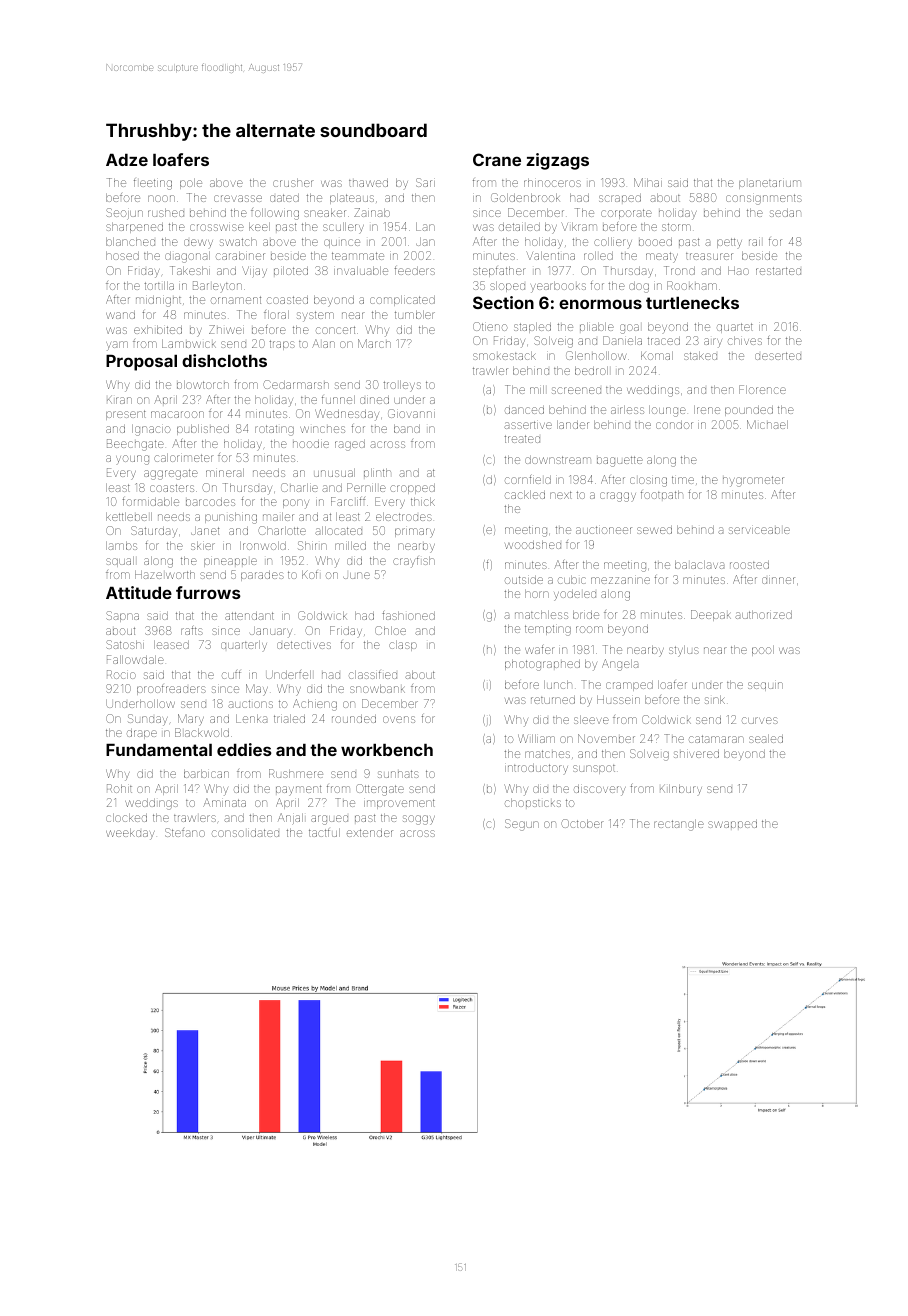  What do you see at coordinates (411, 413) in the screenshot?
I see `Giovanni` at bounding box center [411, 413].
